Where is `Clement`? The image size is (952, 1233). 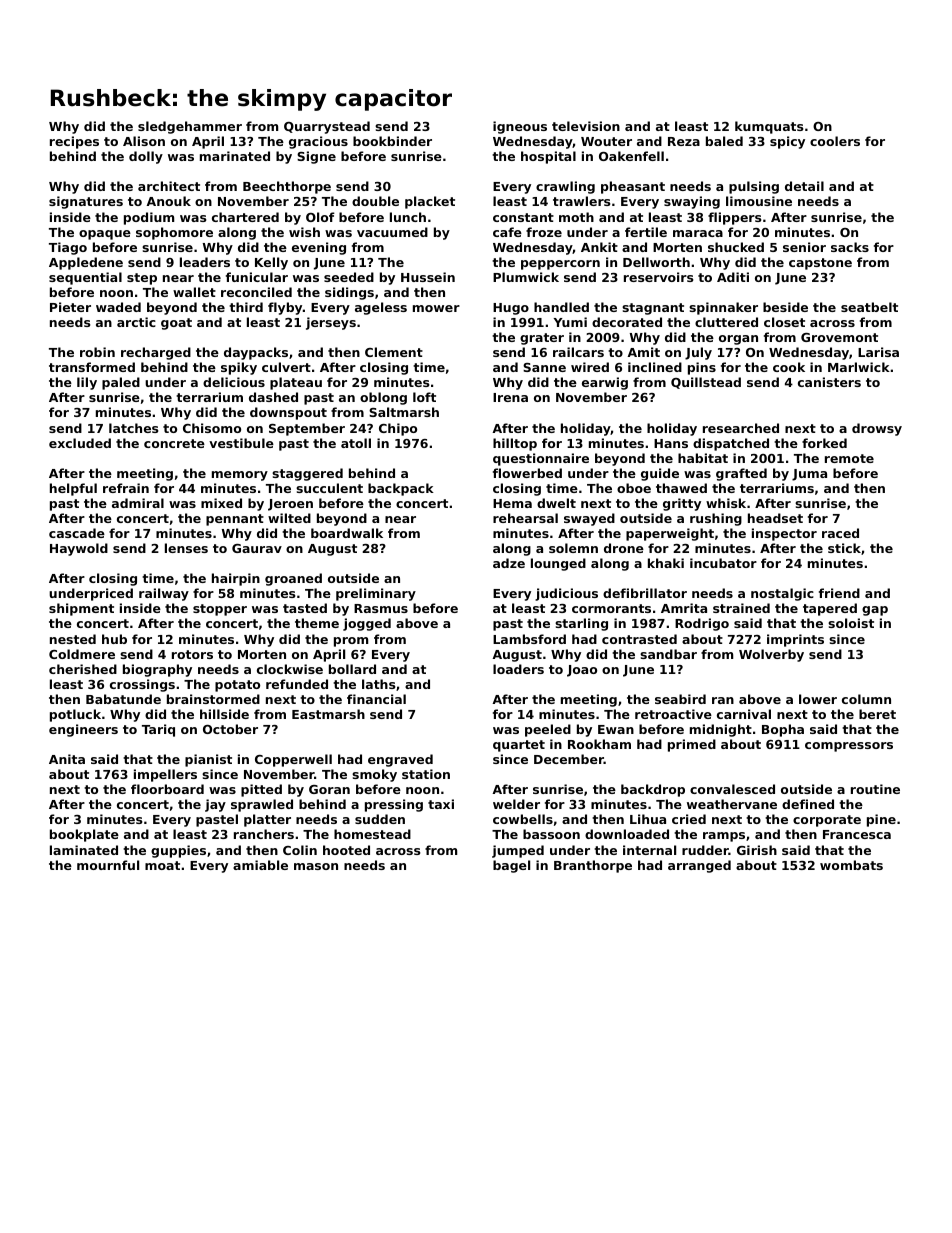 Clement is located at coordinates (394, 352).
